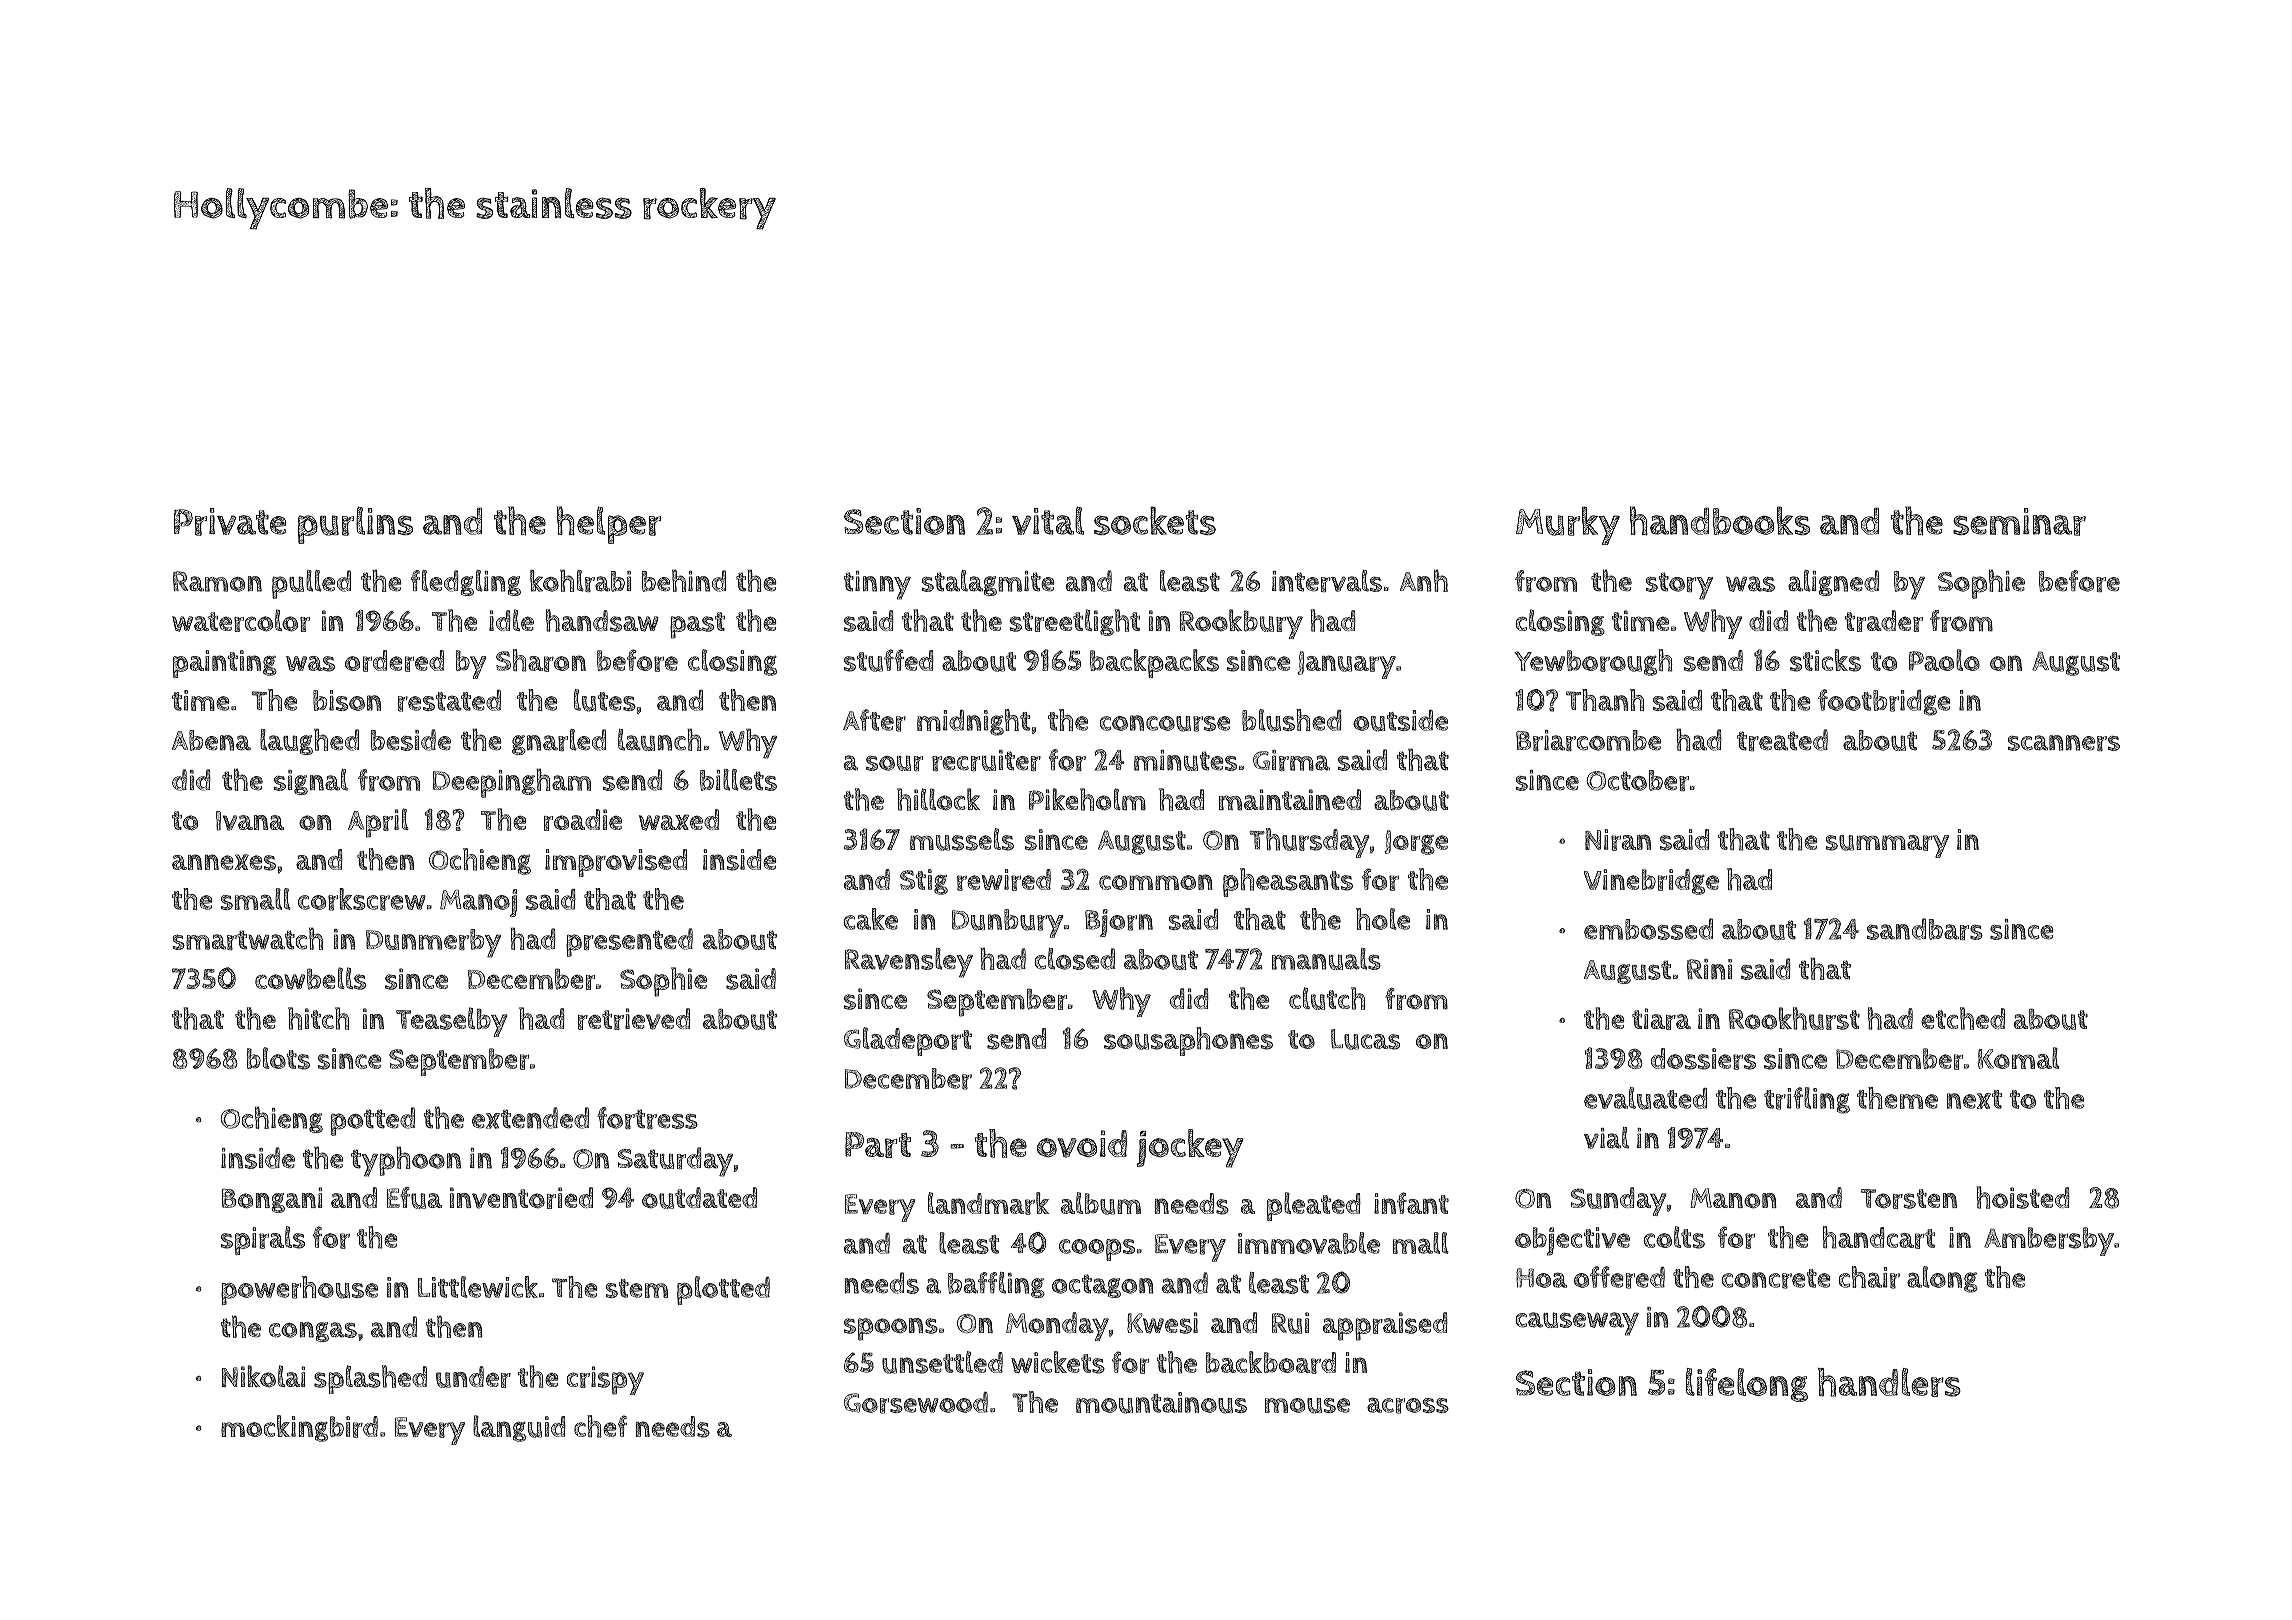 This screenshot has width=2292, height=1620. Describe the element at coordinates (1161, 1403) in the screenshot. I see `mountainous` at that location.
